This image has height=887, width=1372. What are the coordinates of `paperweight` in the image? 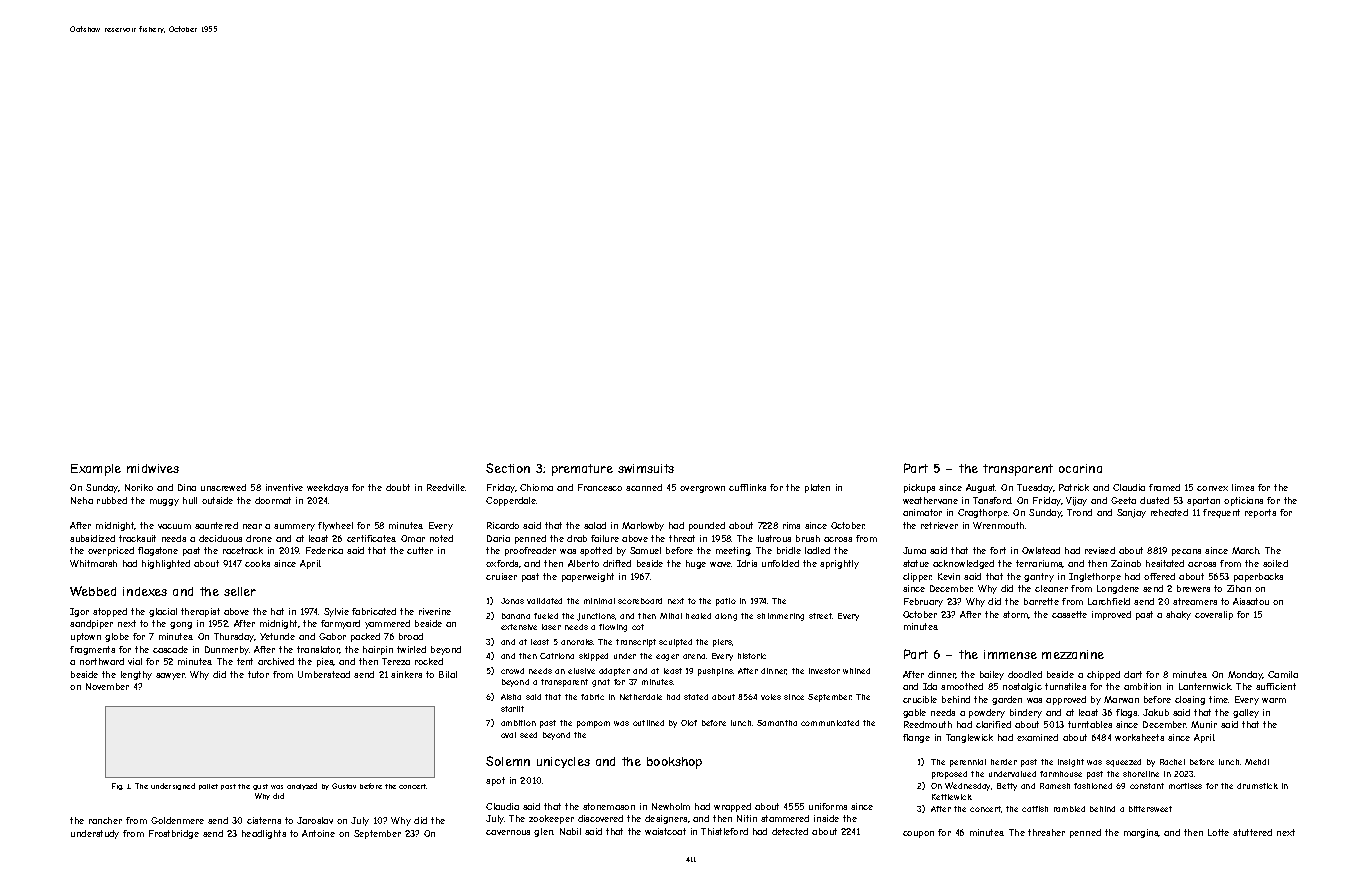 It's located at (588, 577).
